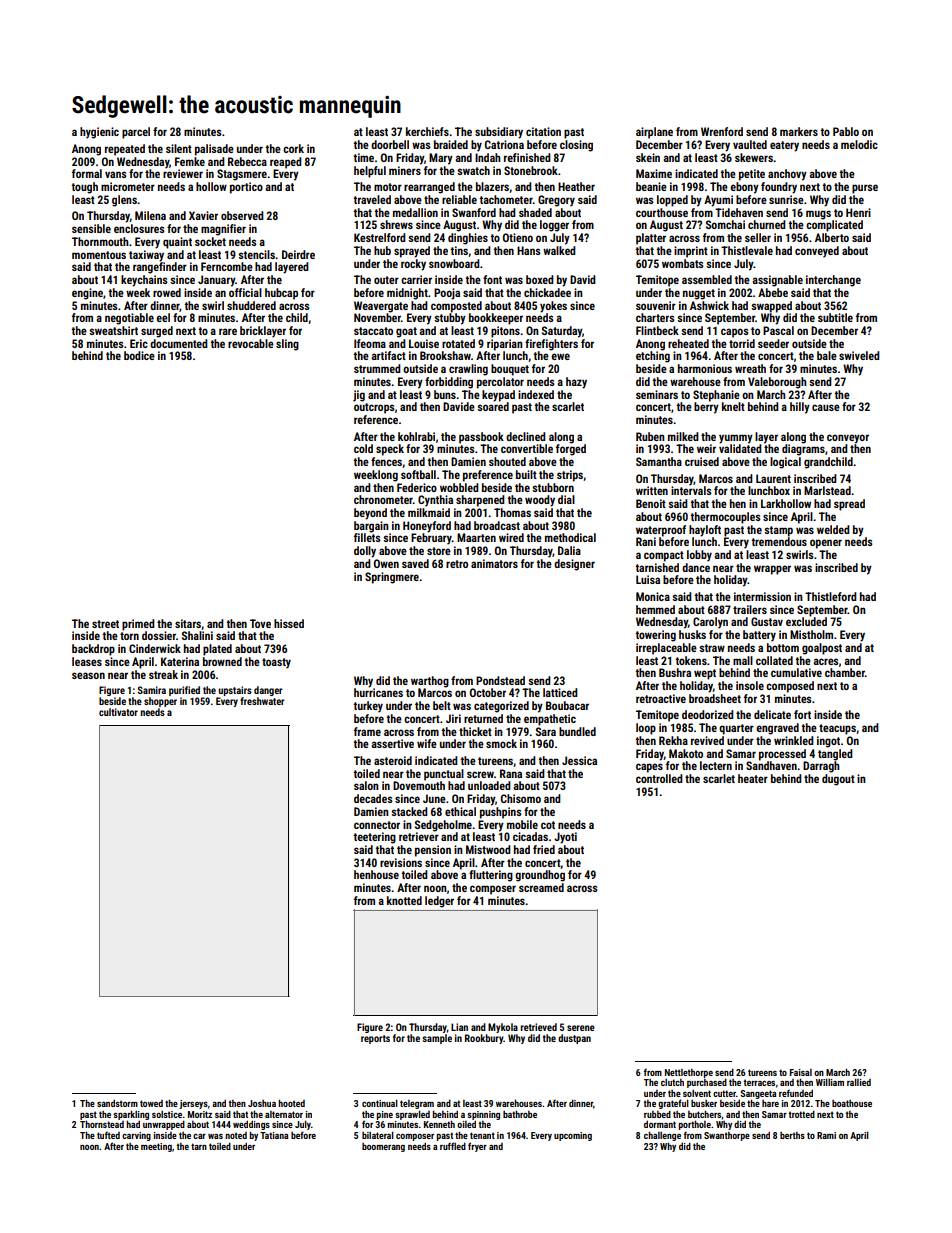 The height and width of the screenshot is (1233, 952). I want to click on Weavergate, so click(381, 307).
